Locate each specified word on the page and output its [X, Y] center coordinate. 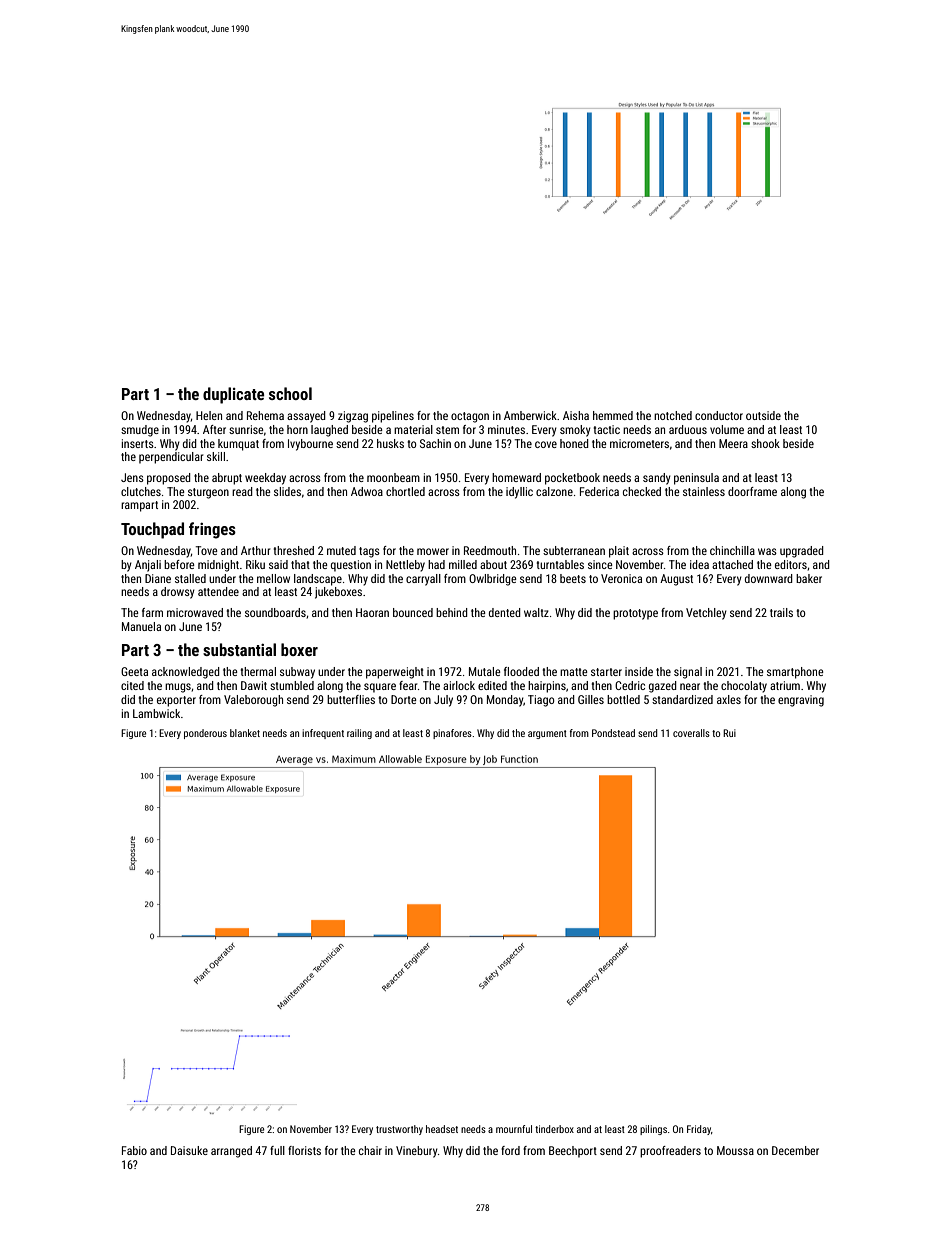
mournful [514, 1129]
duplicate [233, 395]
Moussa [735, 1150]
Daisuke [189, 1150]
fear [408, 685]
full [277, 1150]
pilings [653, 1130]
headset [442, 1129]
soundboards [275, 612]
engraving [801, 701]
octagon [470, 417]
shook [765, 443]
